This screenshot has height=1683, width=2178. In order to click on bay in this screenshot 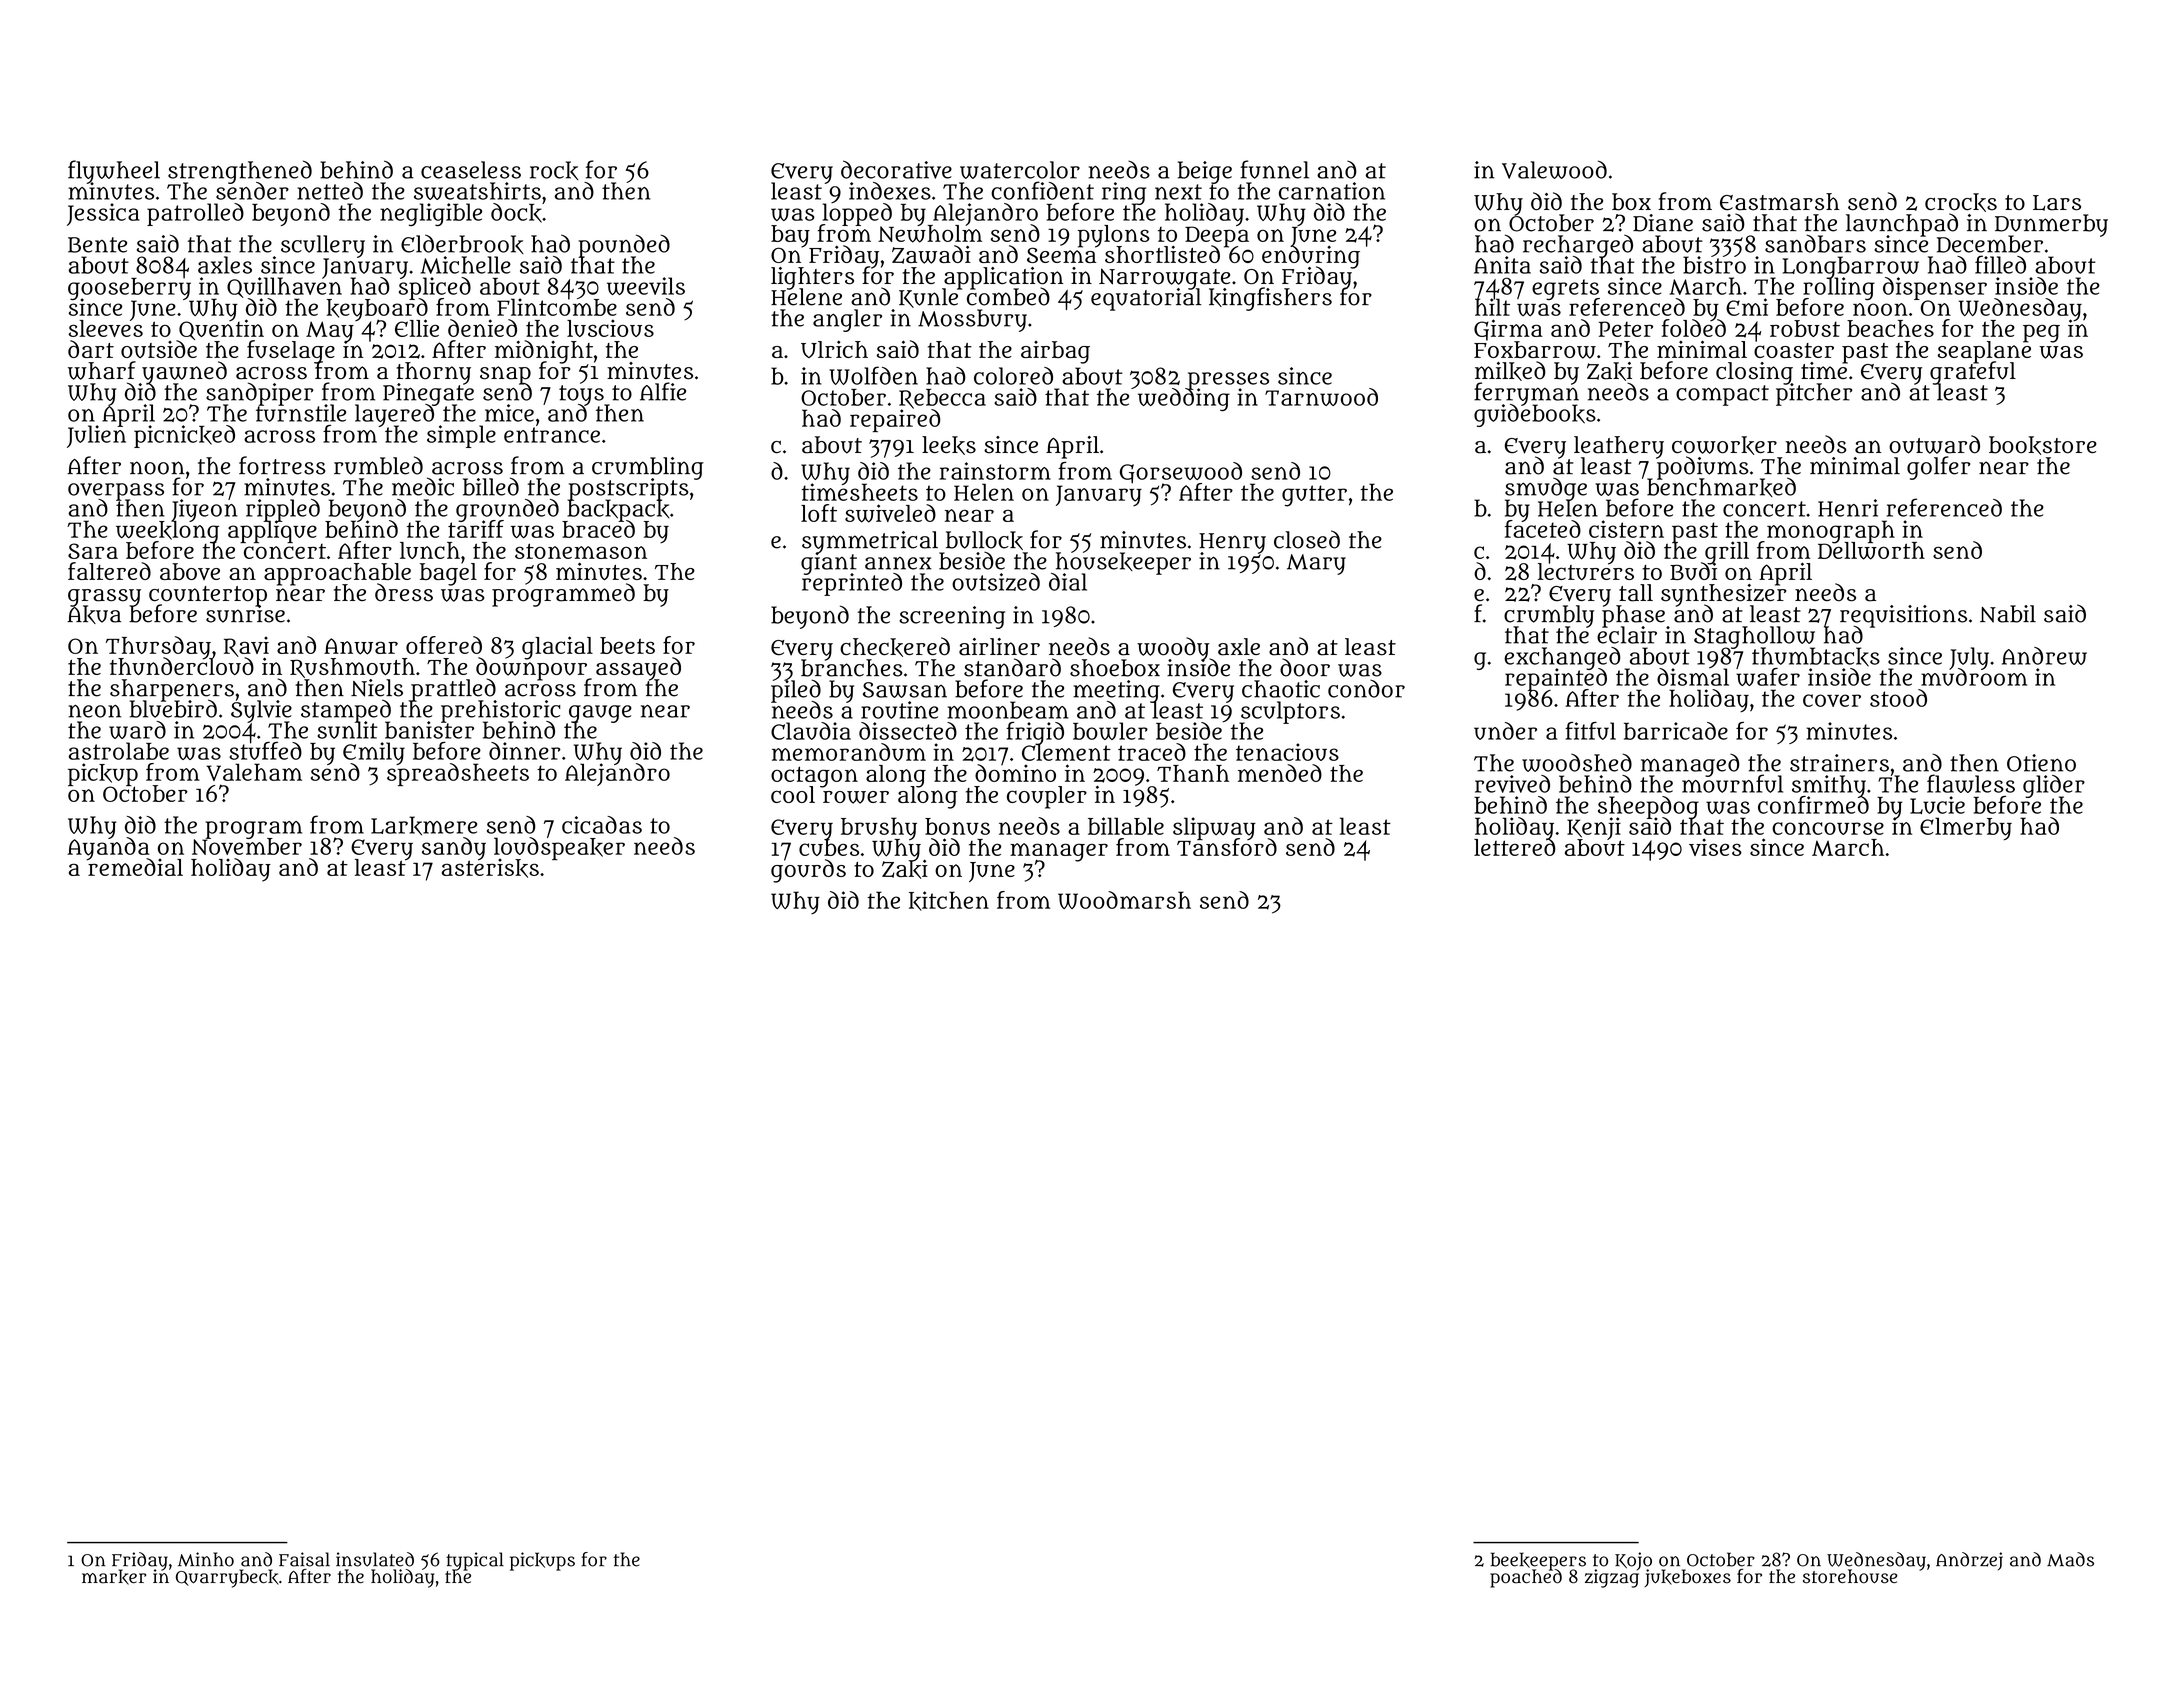, I will do `click(790, 236)`.
